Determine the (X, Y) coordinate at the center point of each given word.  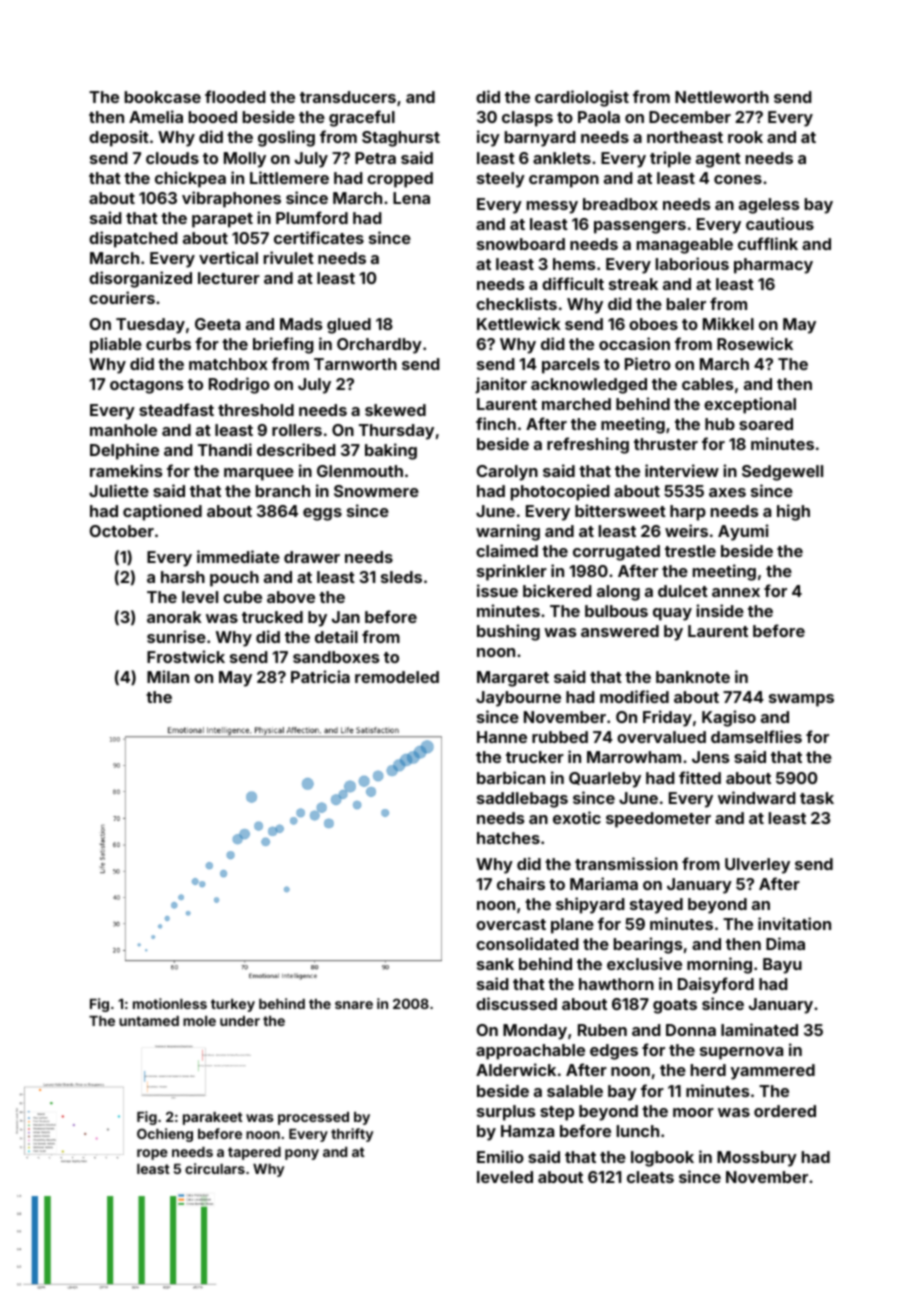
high (793, 512)
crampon (564, 181)
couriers (122, 297)
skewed (395, 410)
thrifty (352, 1135)
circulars (215, 1168)
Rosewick (755, 343)
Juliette (119, 490)
